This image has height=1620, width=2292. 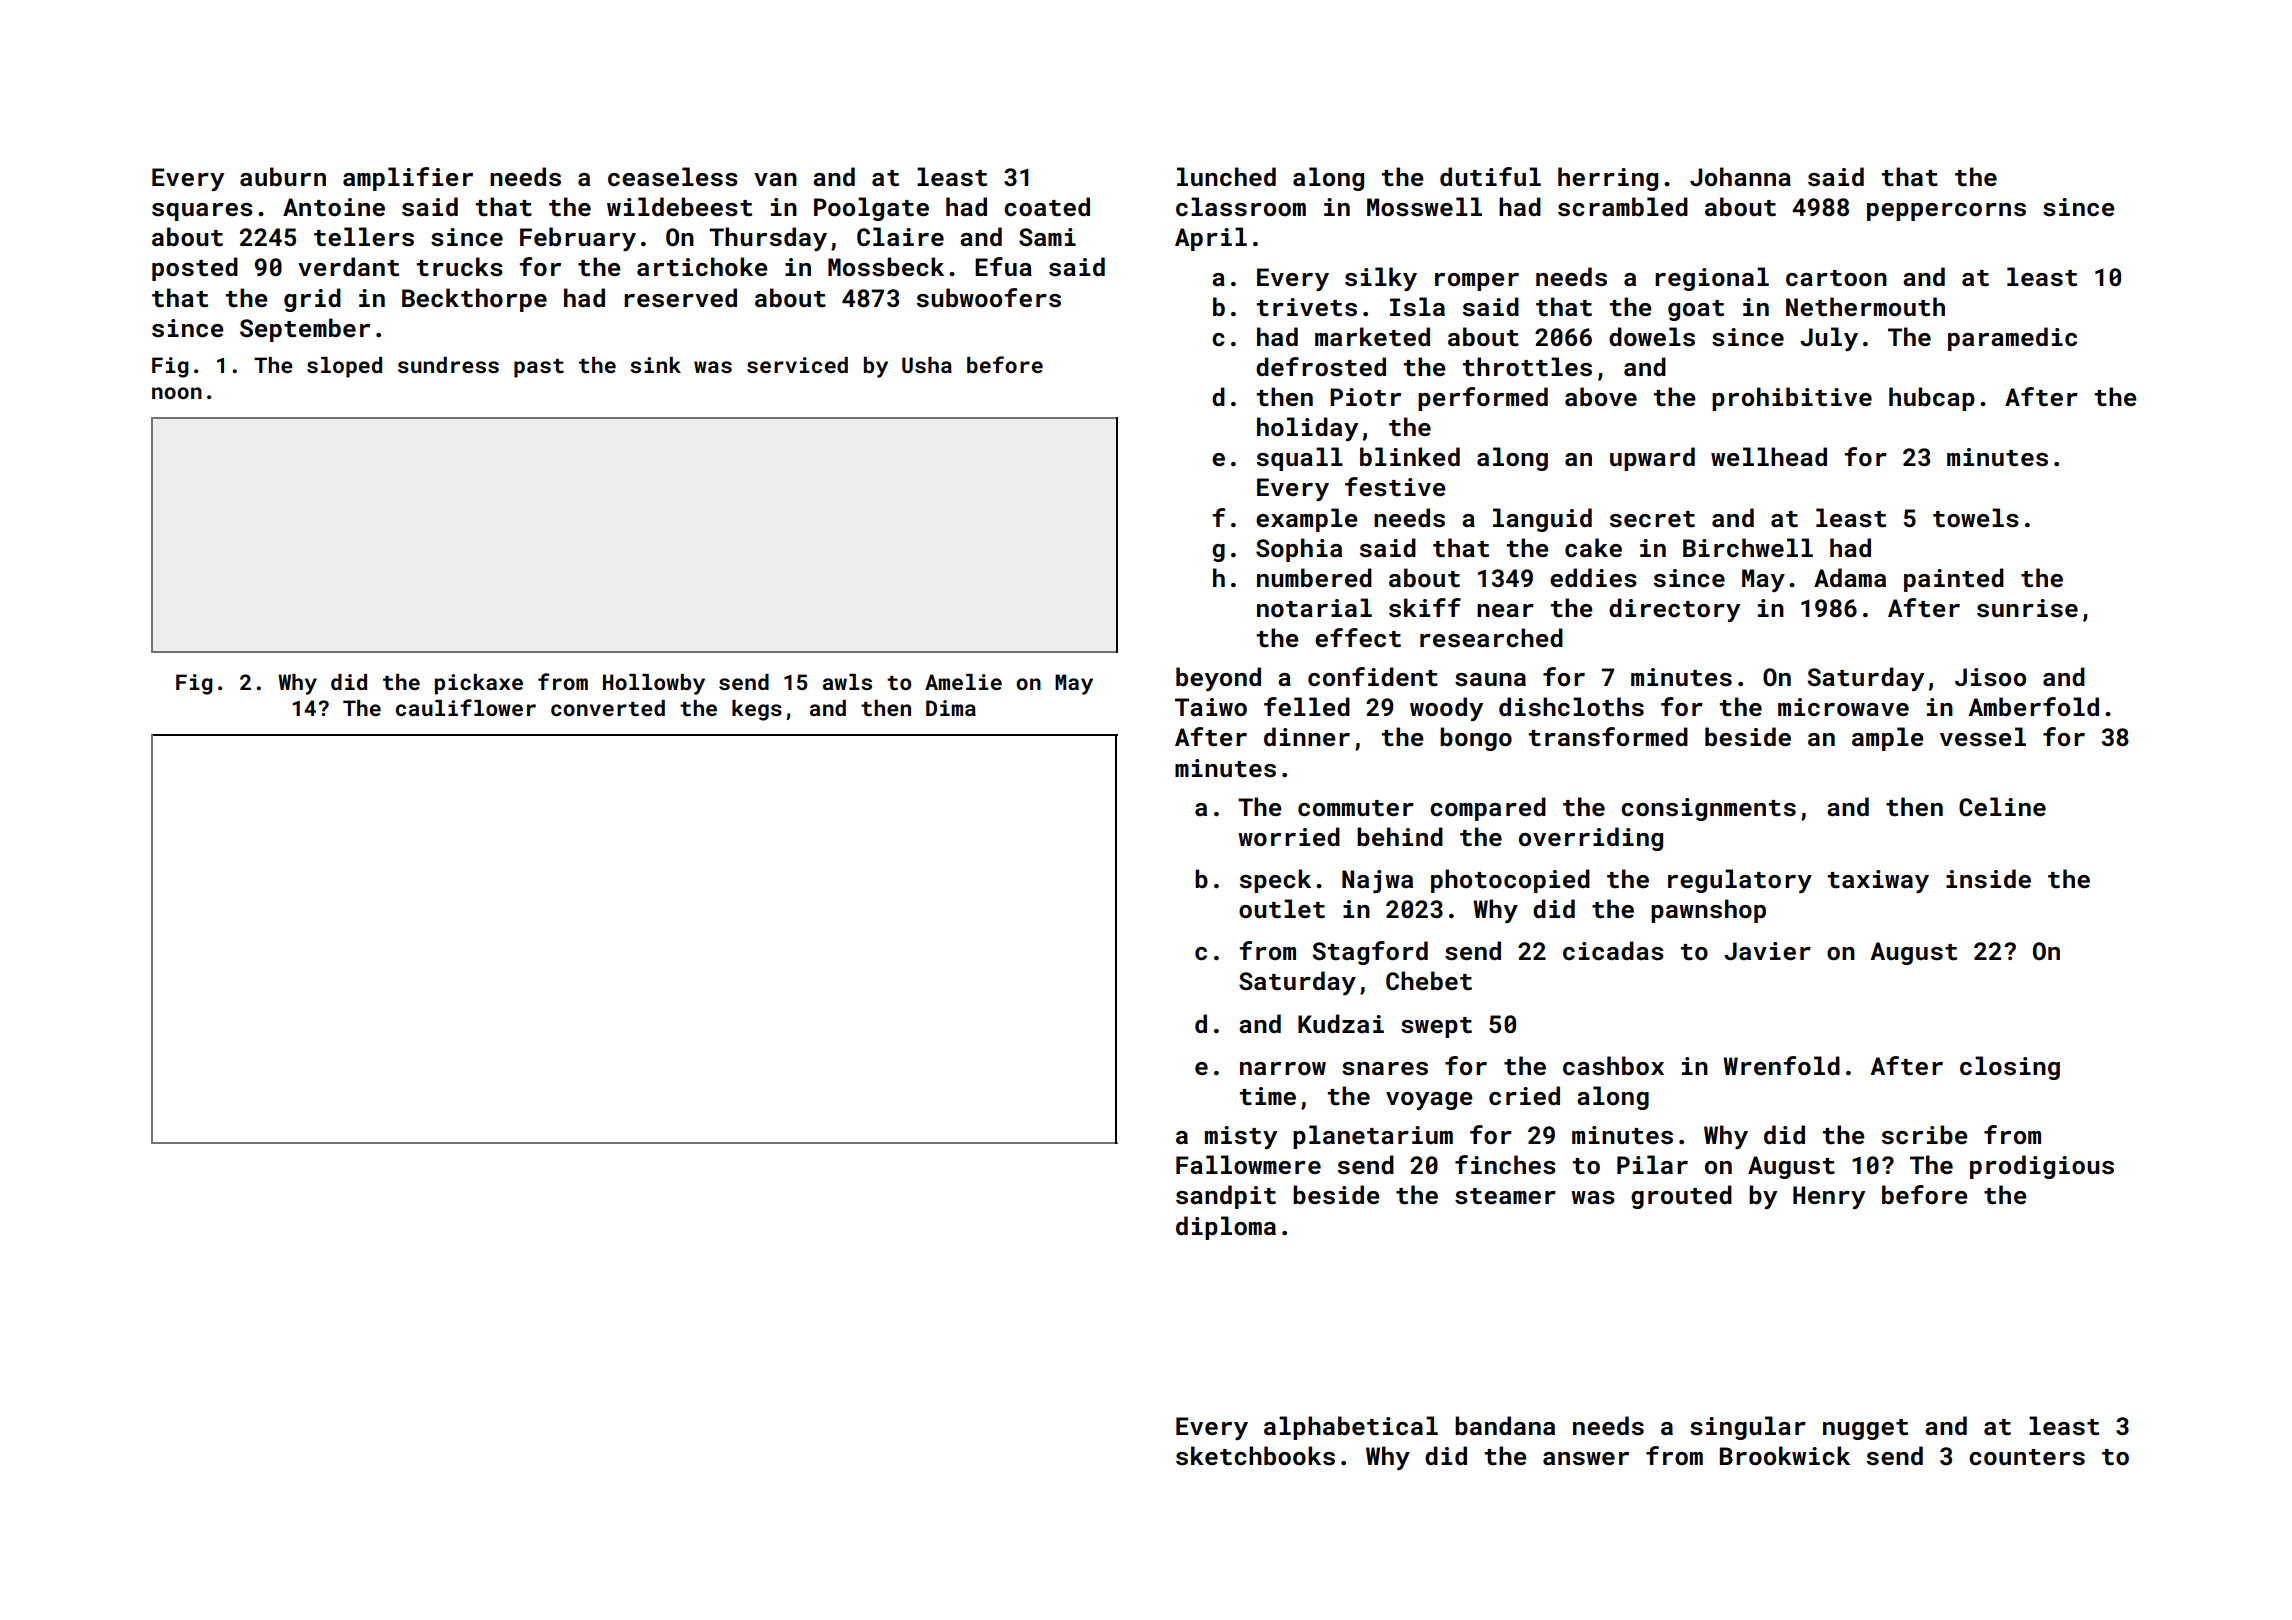 What do you see at coordinates (1591, 839) in the image?
I see `overriding` at bounding box center [1591, 839].
